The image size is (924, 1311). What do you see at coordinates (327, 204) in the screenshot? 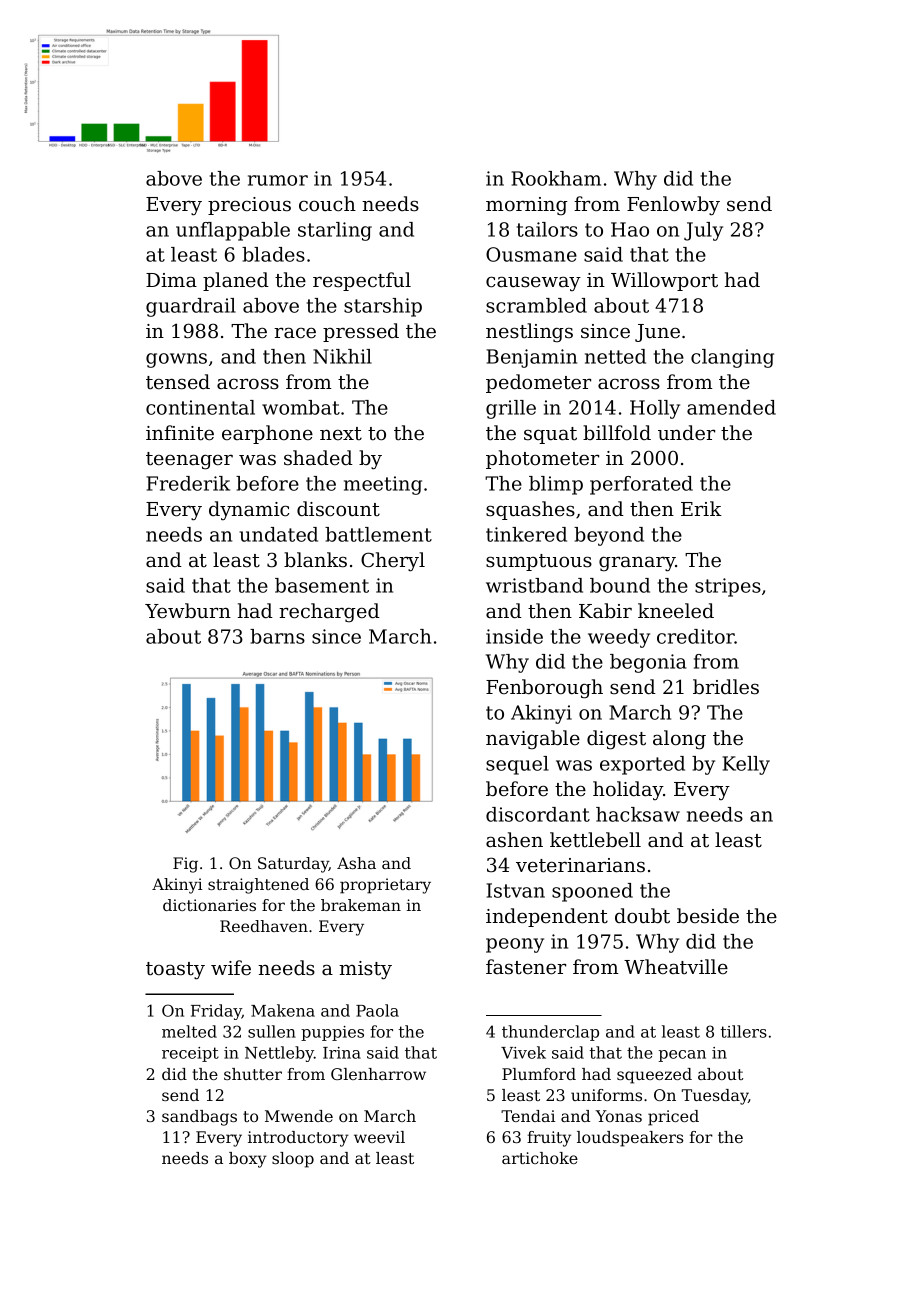
I see `couch` at bounding box center [327, 204].
